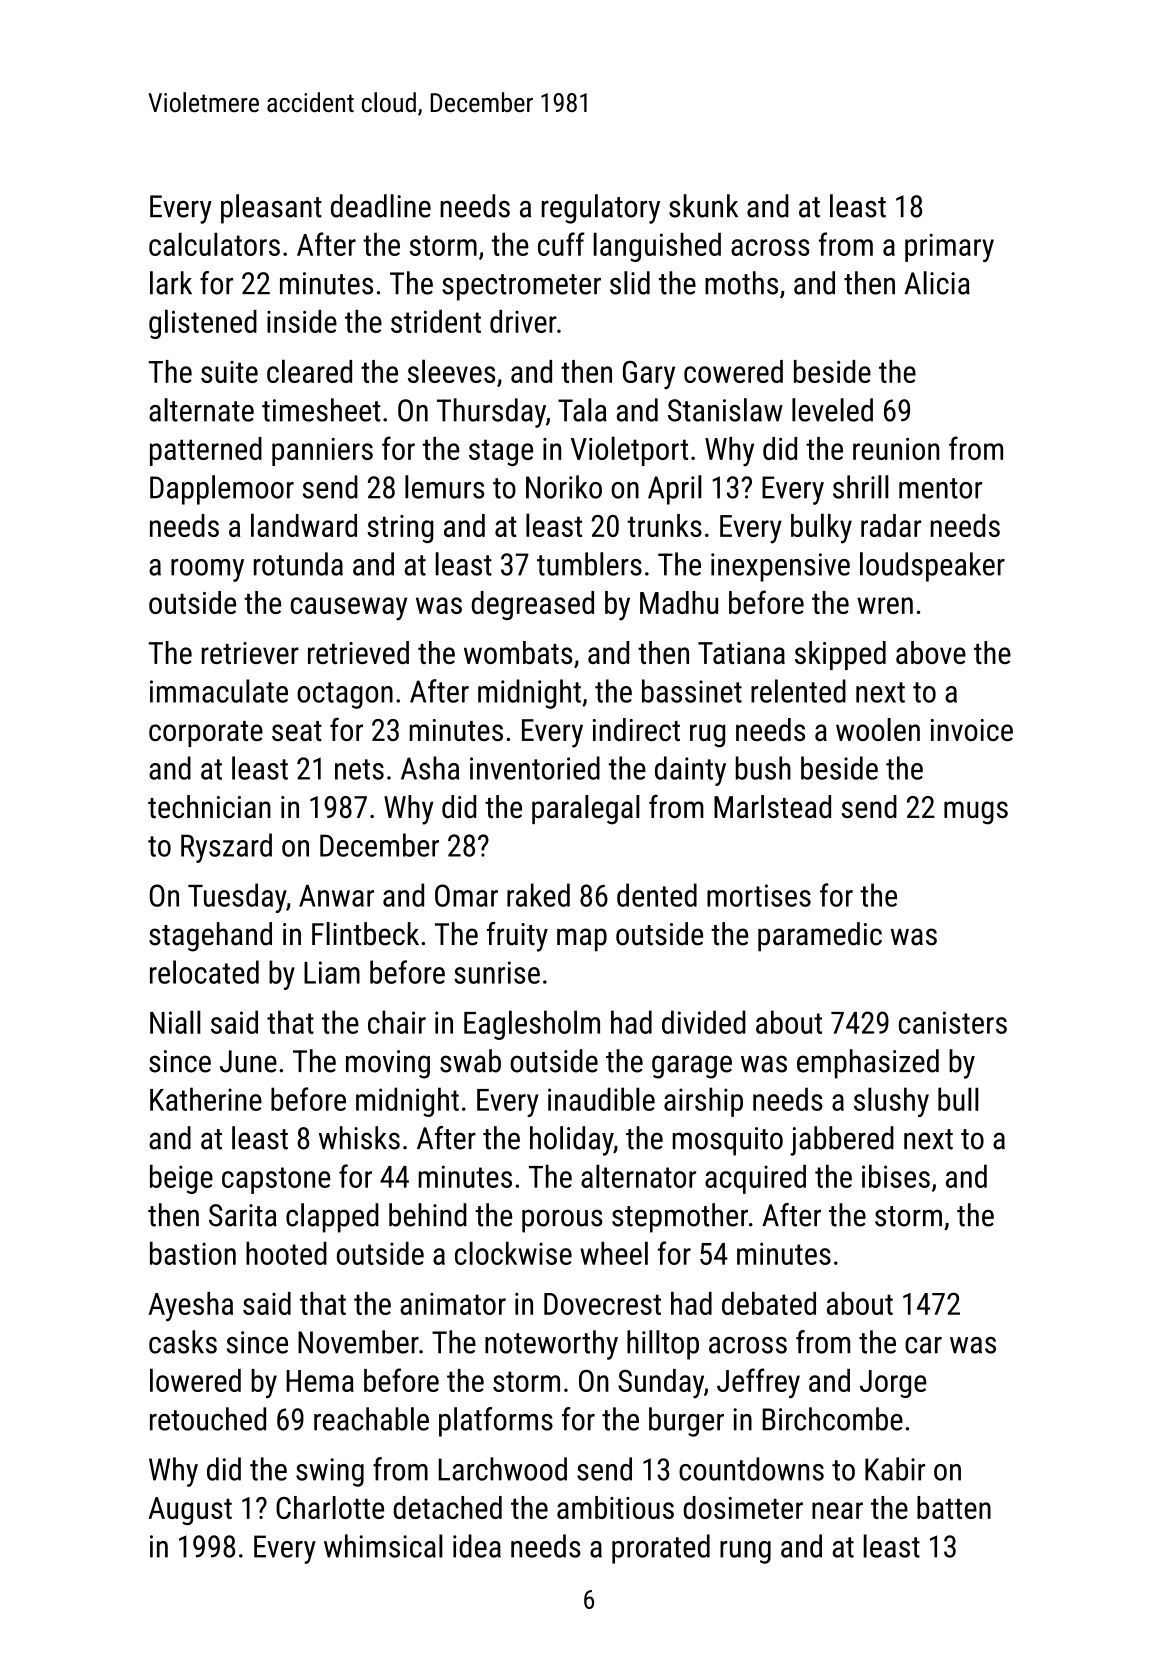 The height and width of the screenshot is (1654, 1165). Describe the element at coordinates (332, 972) in the screenshot. I see `Liam` at that location.
